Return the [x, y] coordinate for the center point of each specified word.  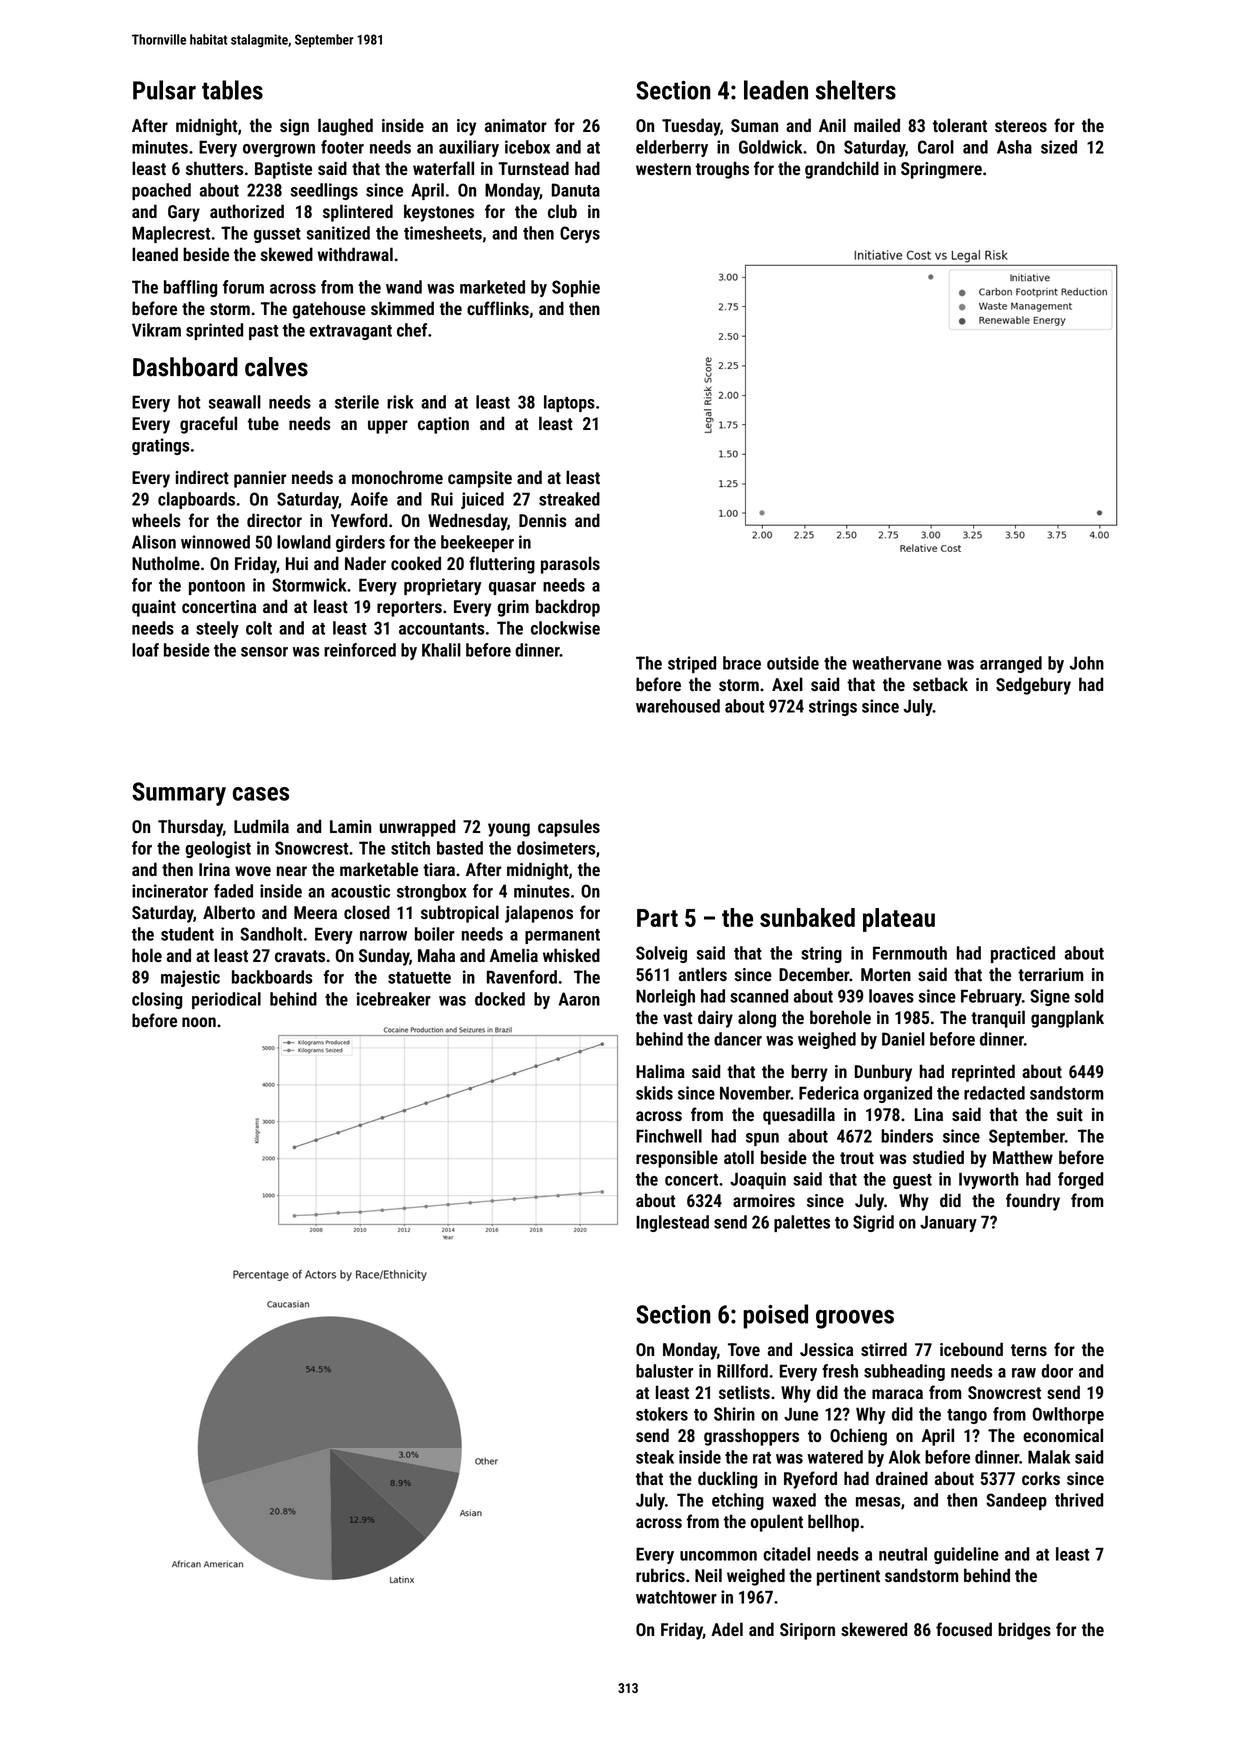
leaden [776, 90]
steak [655, 1457]
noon [199, 1022]
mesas [878, 1502]
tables [232, 90]
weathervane [897, 663]
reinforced [360, 650]
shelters [856, 90]
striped [692, 664]
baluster [664, 1371]
